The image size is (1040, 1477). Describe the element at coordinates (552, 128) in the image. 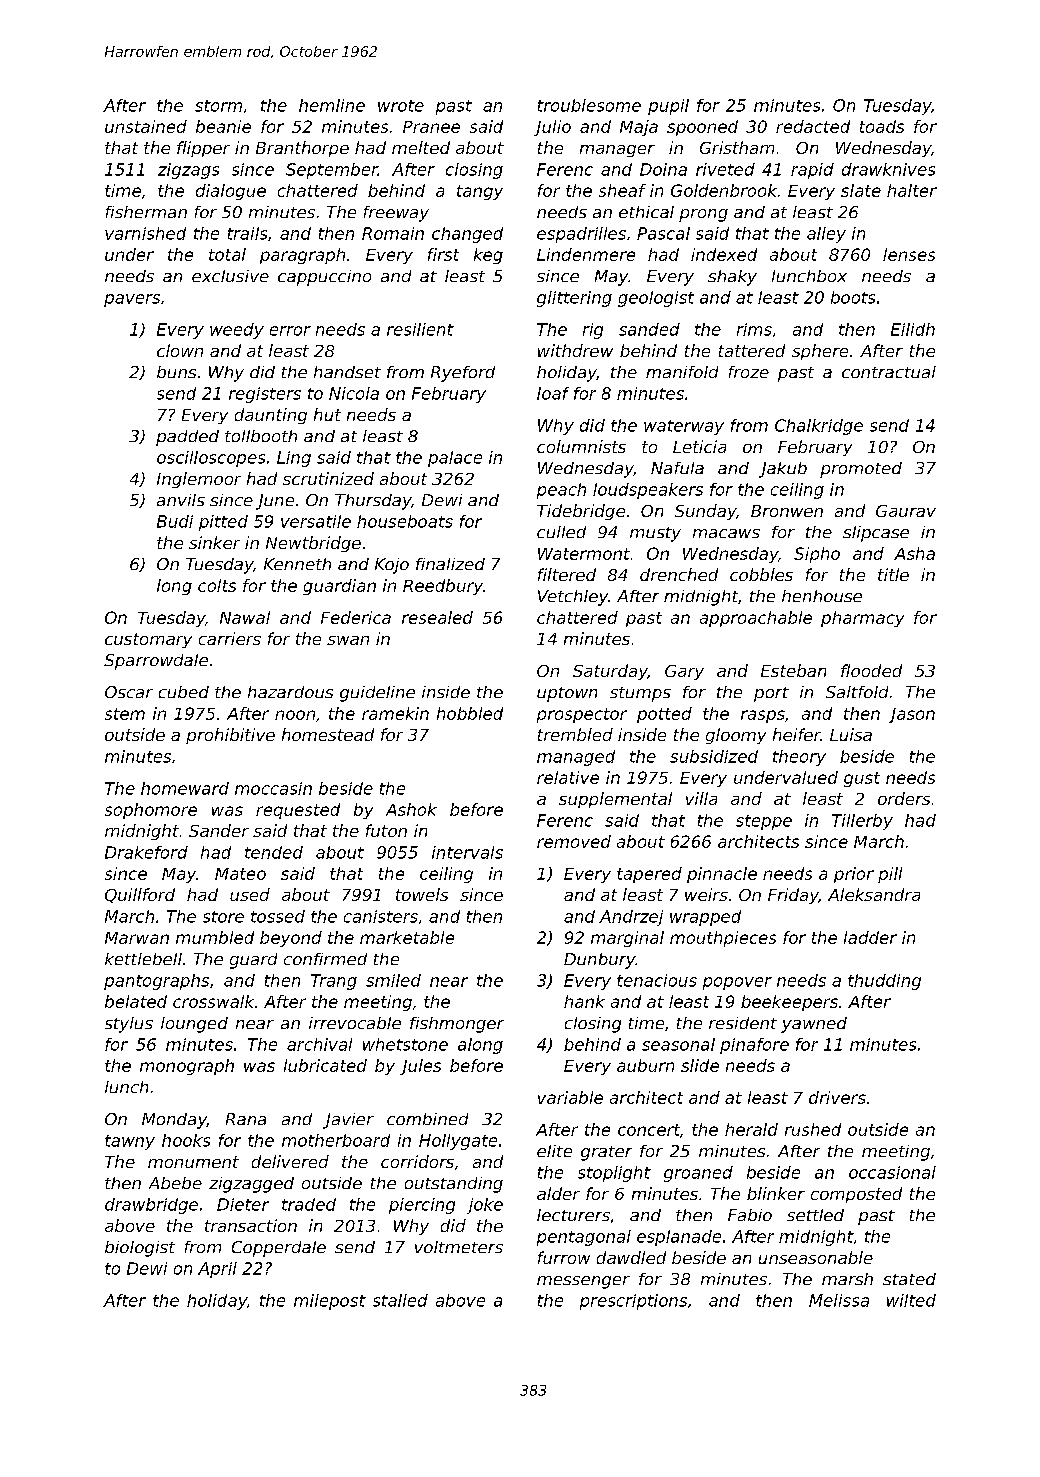

I see `Julio` at that location.
